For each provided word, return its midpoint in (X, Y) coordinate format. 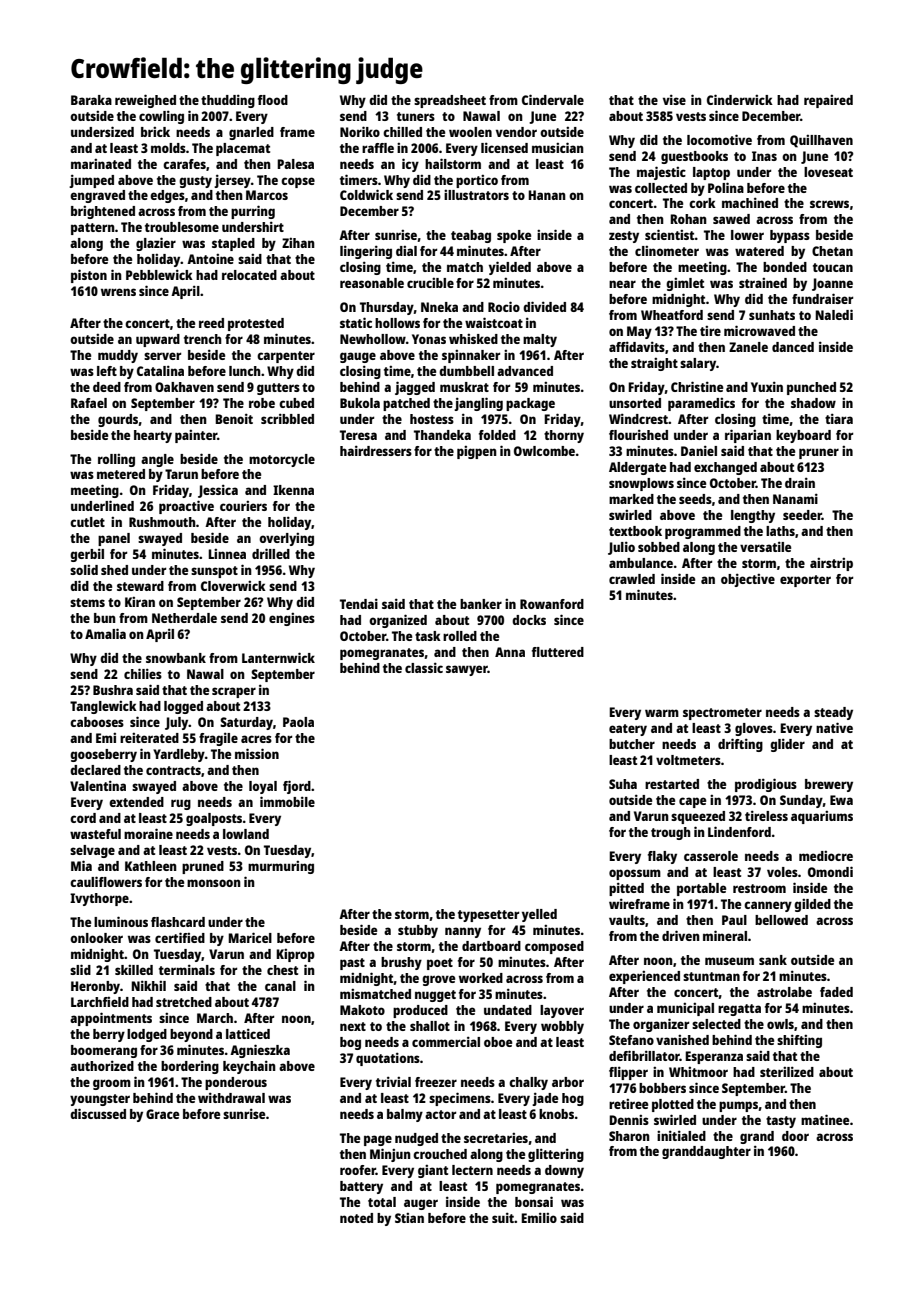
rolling (116, 460)
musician (558, 147)
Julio (621, 548)
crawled (632, 579)
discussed (98, 1113)
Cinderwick (740, 99)
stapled (233, 244)
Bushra (113, 690)
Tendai (359, 603)
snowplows (641, 484)
